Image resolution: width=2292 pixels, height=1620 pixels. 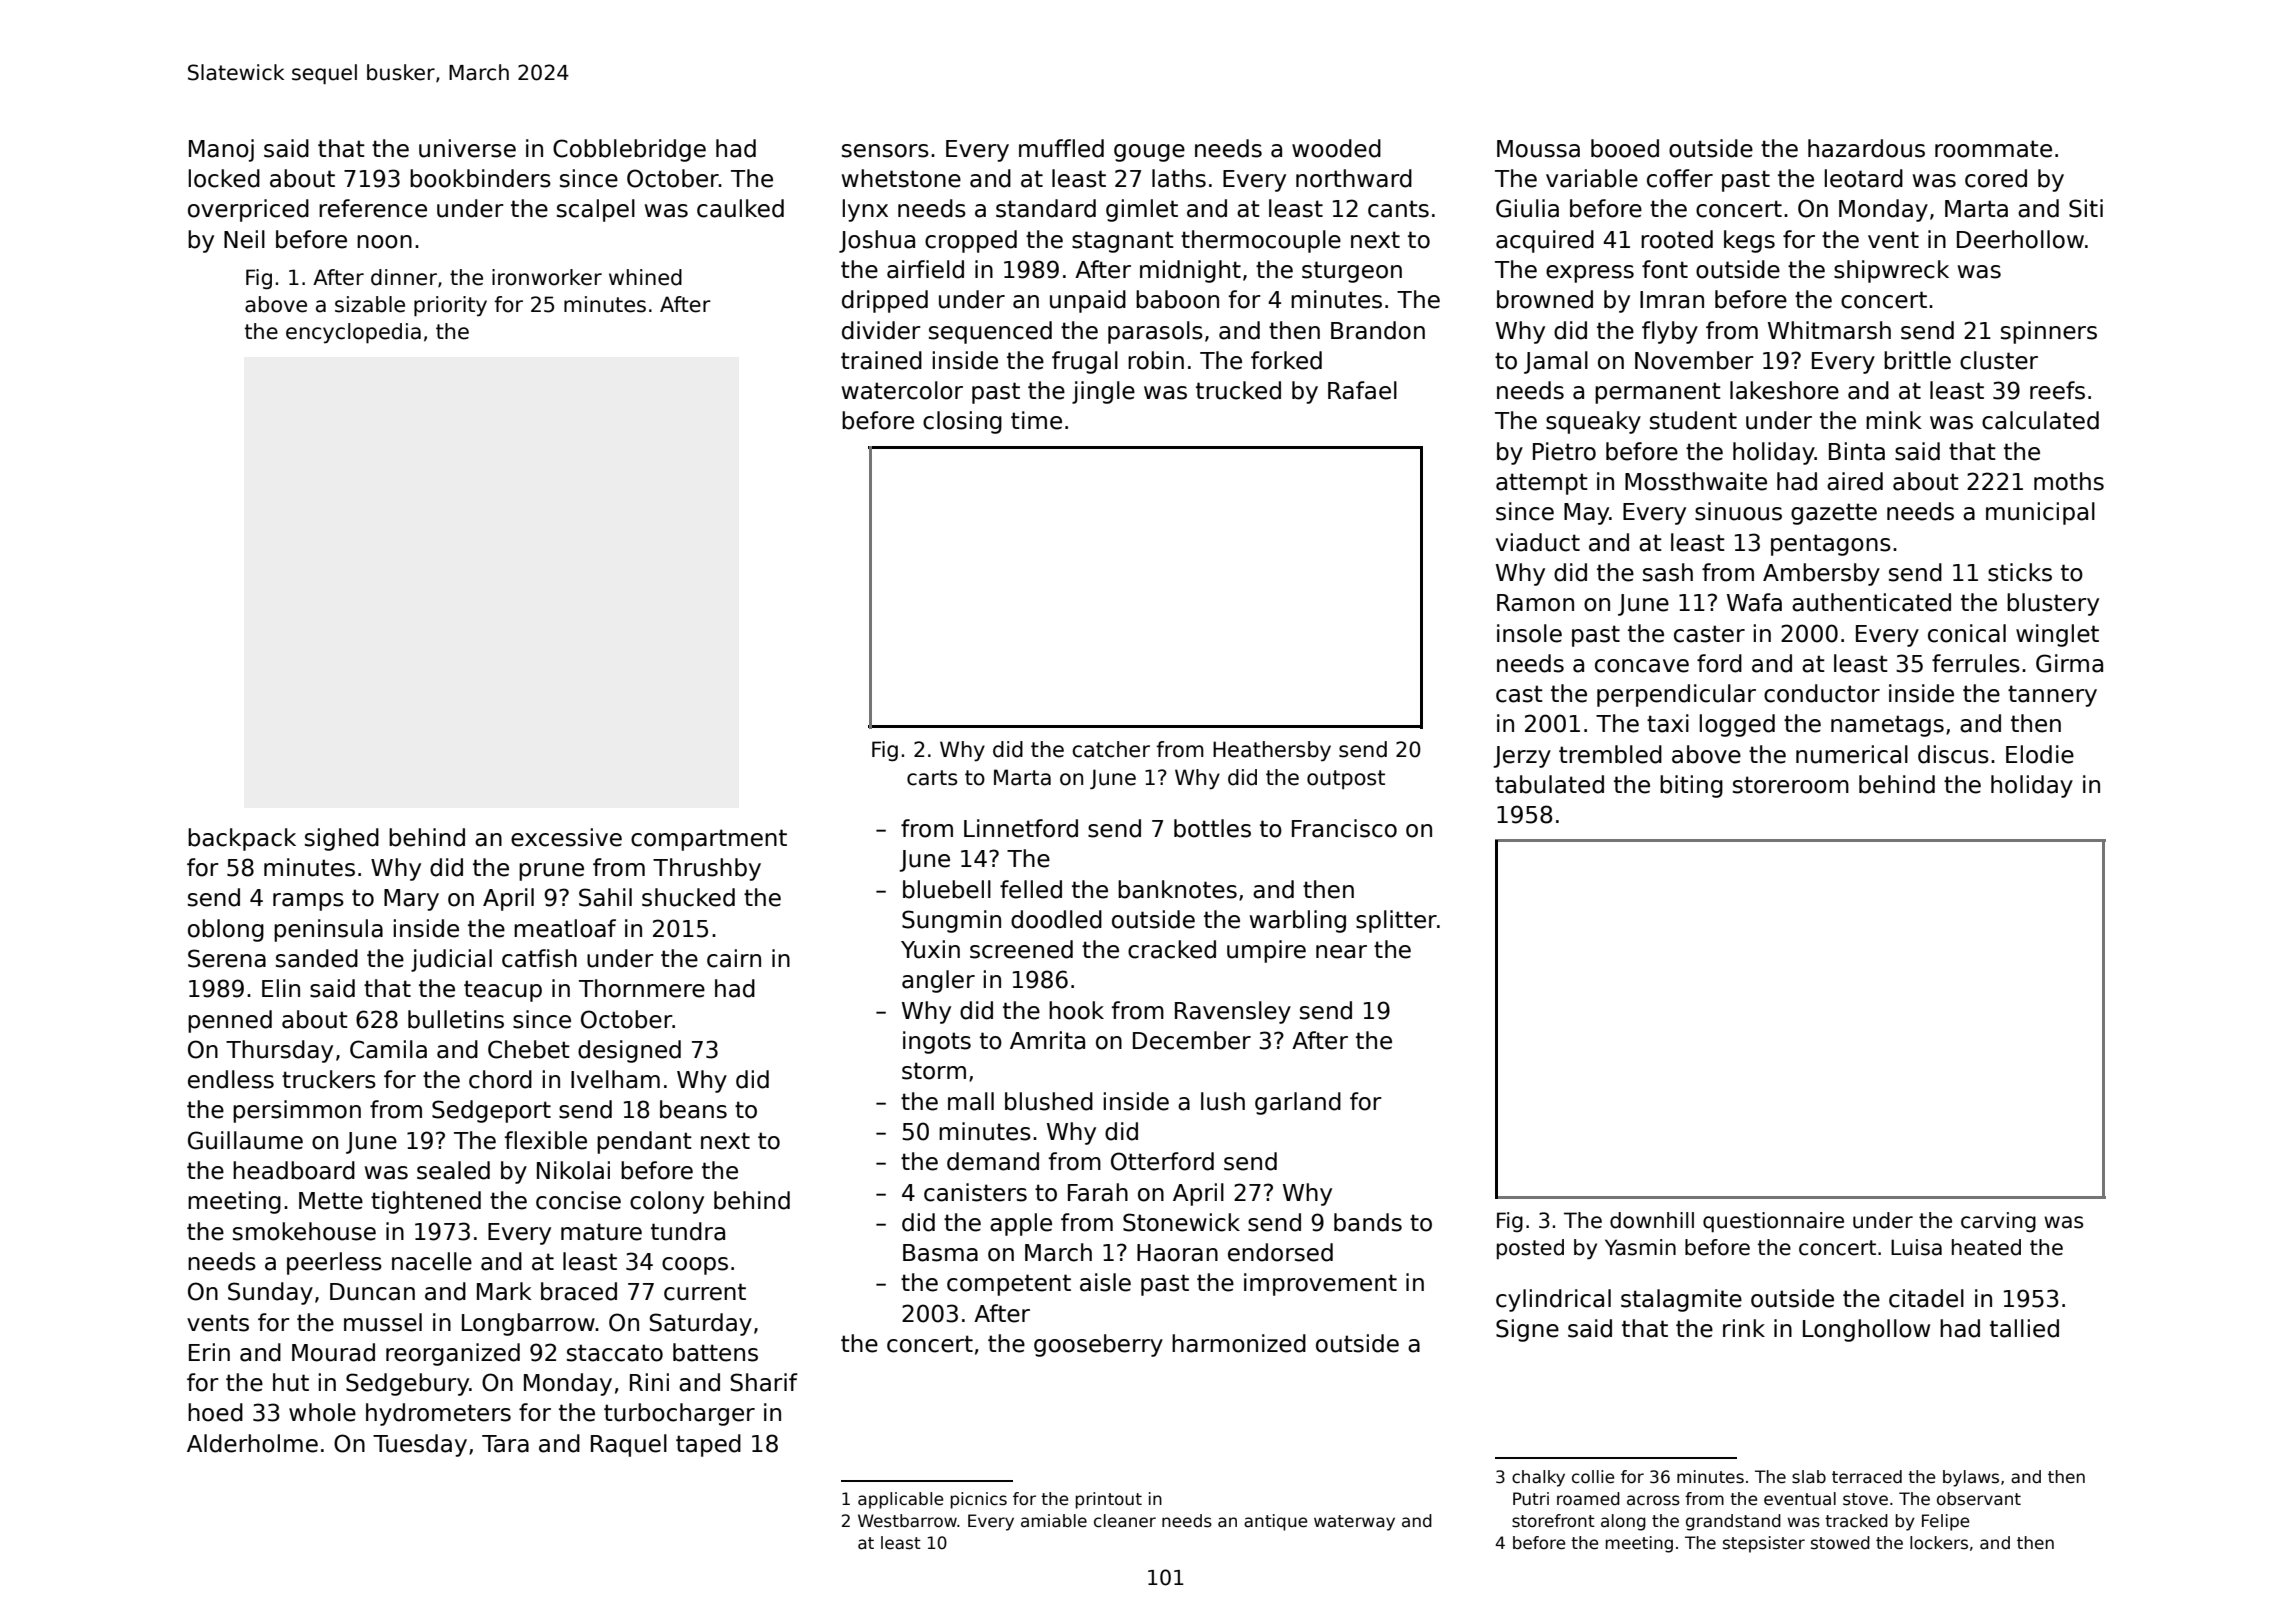 What do you see at coordinates (1261, 241) in the document?
I see `thermocouple` at bounding box center [1261, 241].
